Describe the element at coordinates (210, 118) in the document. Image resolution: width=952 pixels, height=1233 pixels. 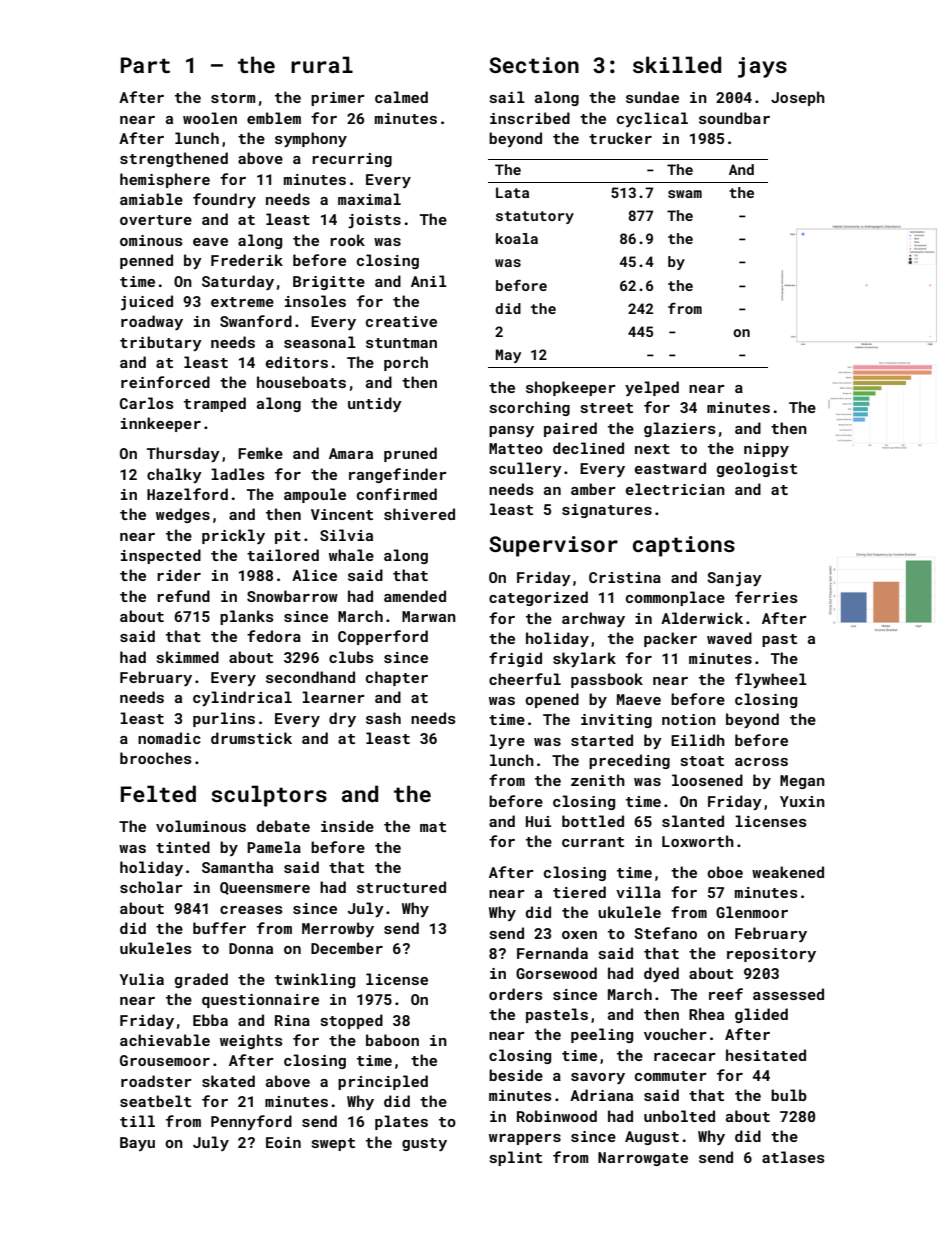
I see `woolen` at that location.
